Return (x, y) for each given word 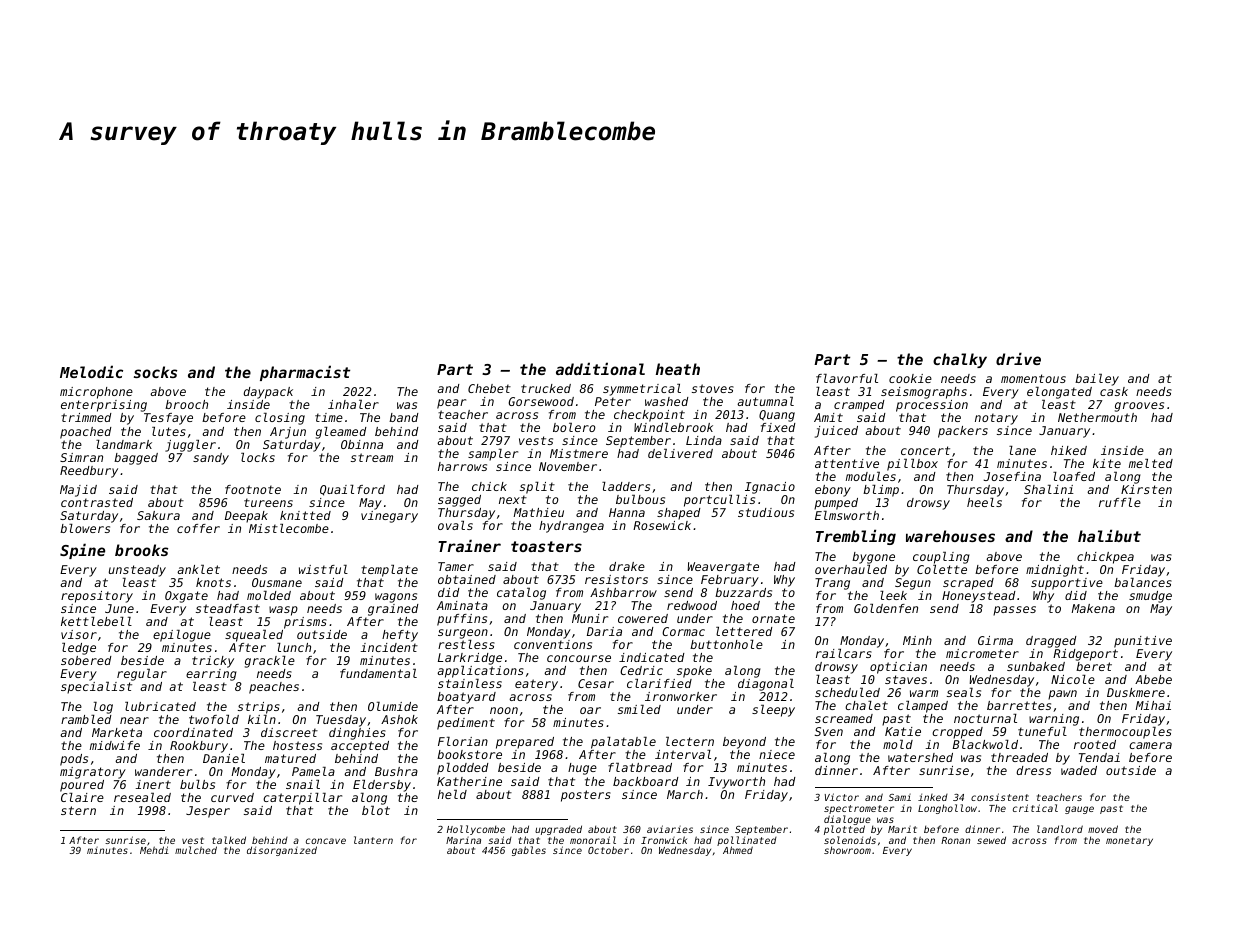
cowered (643, 618)
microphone (96, 393)
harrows (462, 466)
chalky (960, 360)
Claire (82, 797)
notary (996, 419)
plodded (463, 769)
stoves (713, 388)
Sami (900, 797)
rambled (86, 719)
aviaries (670, 829)
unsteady (137, 571)
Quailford (352, 490)
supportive (1067, 584)
